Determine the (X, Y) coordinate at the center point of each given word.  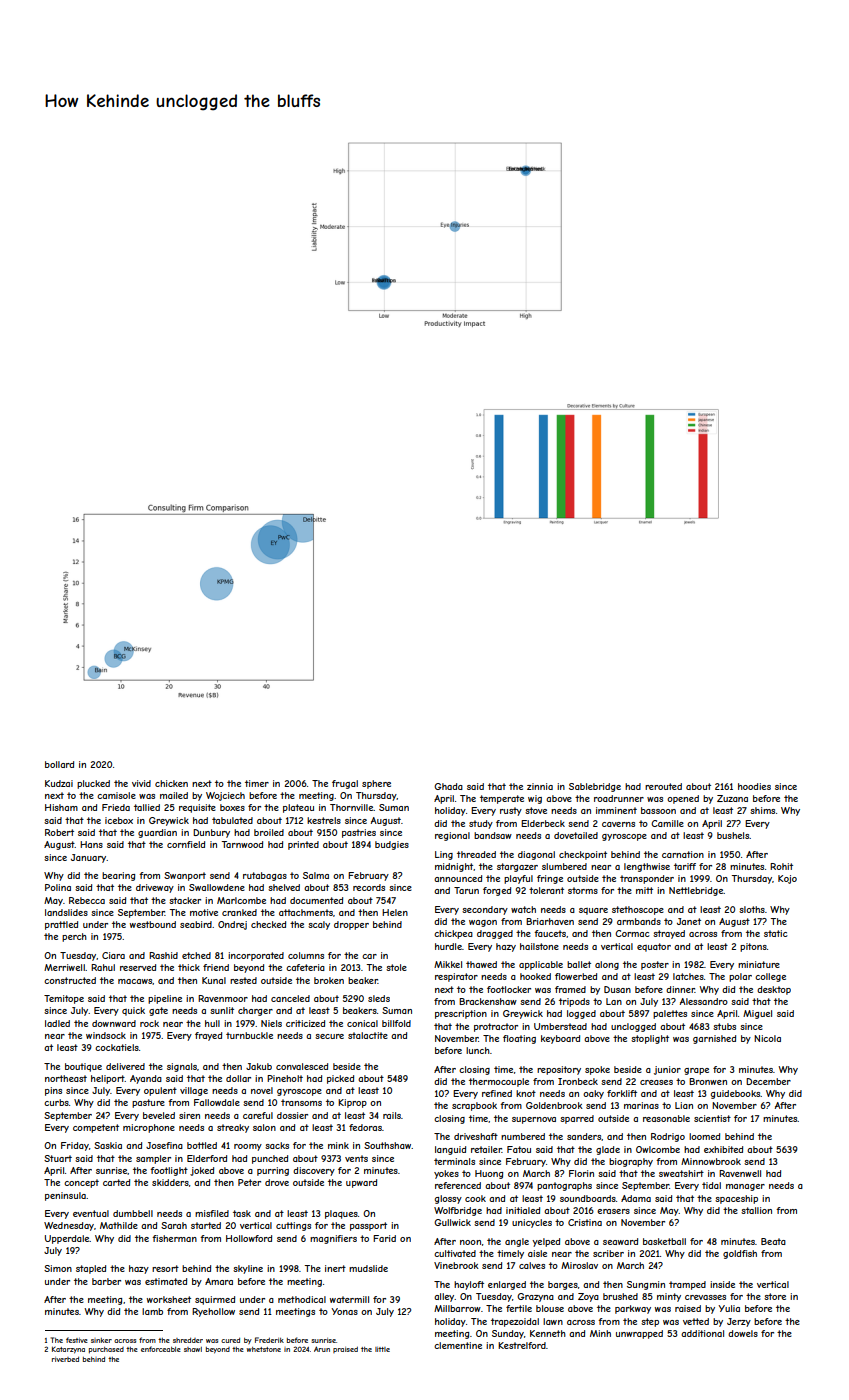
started (206, 1225)
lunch (478, 1050)
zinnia (540, 786)
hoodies (754, 786)
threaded (476, 854)
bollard (59, 764)
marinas (641, 1105)
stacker (185, 900)
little (382, 1349)
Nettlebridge (696, 891)
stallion (756, 1210)
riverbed (65, 1359)
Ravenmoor (223, 998)
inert (335, 1268)
